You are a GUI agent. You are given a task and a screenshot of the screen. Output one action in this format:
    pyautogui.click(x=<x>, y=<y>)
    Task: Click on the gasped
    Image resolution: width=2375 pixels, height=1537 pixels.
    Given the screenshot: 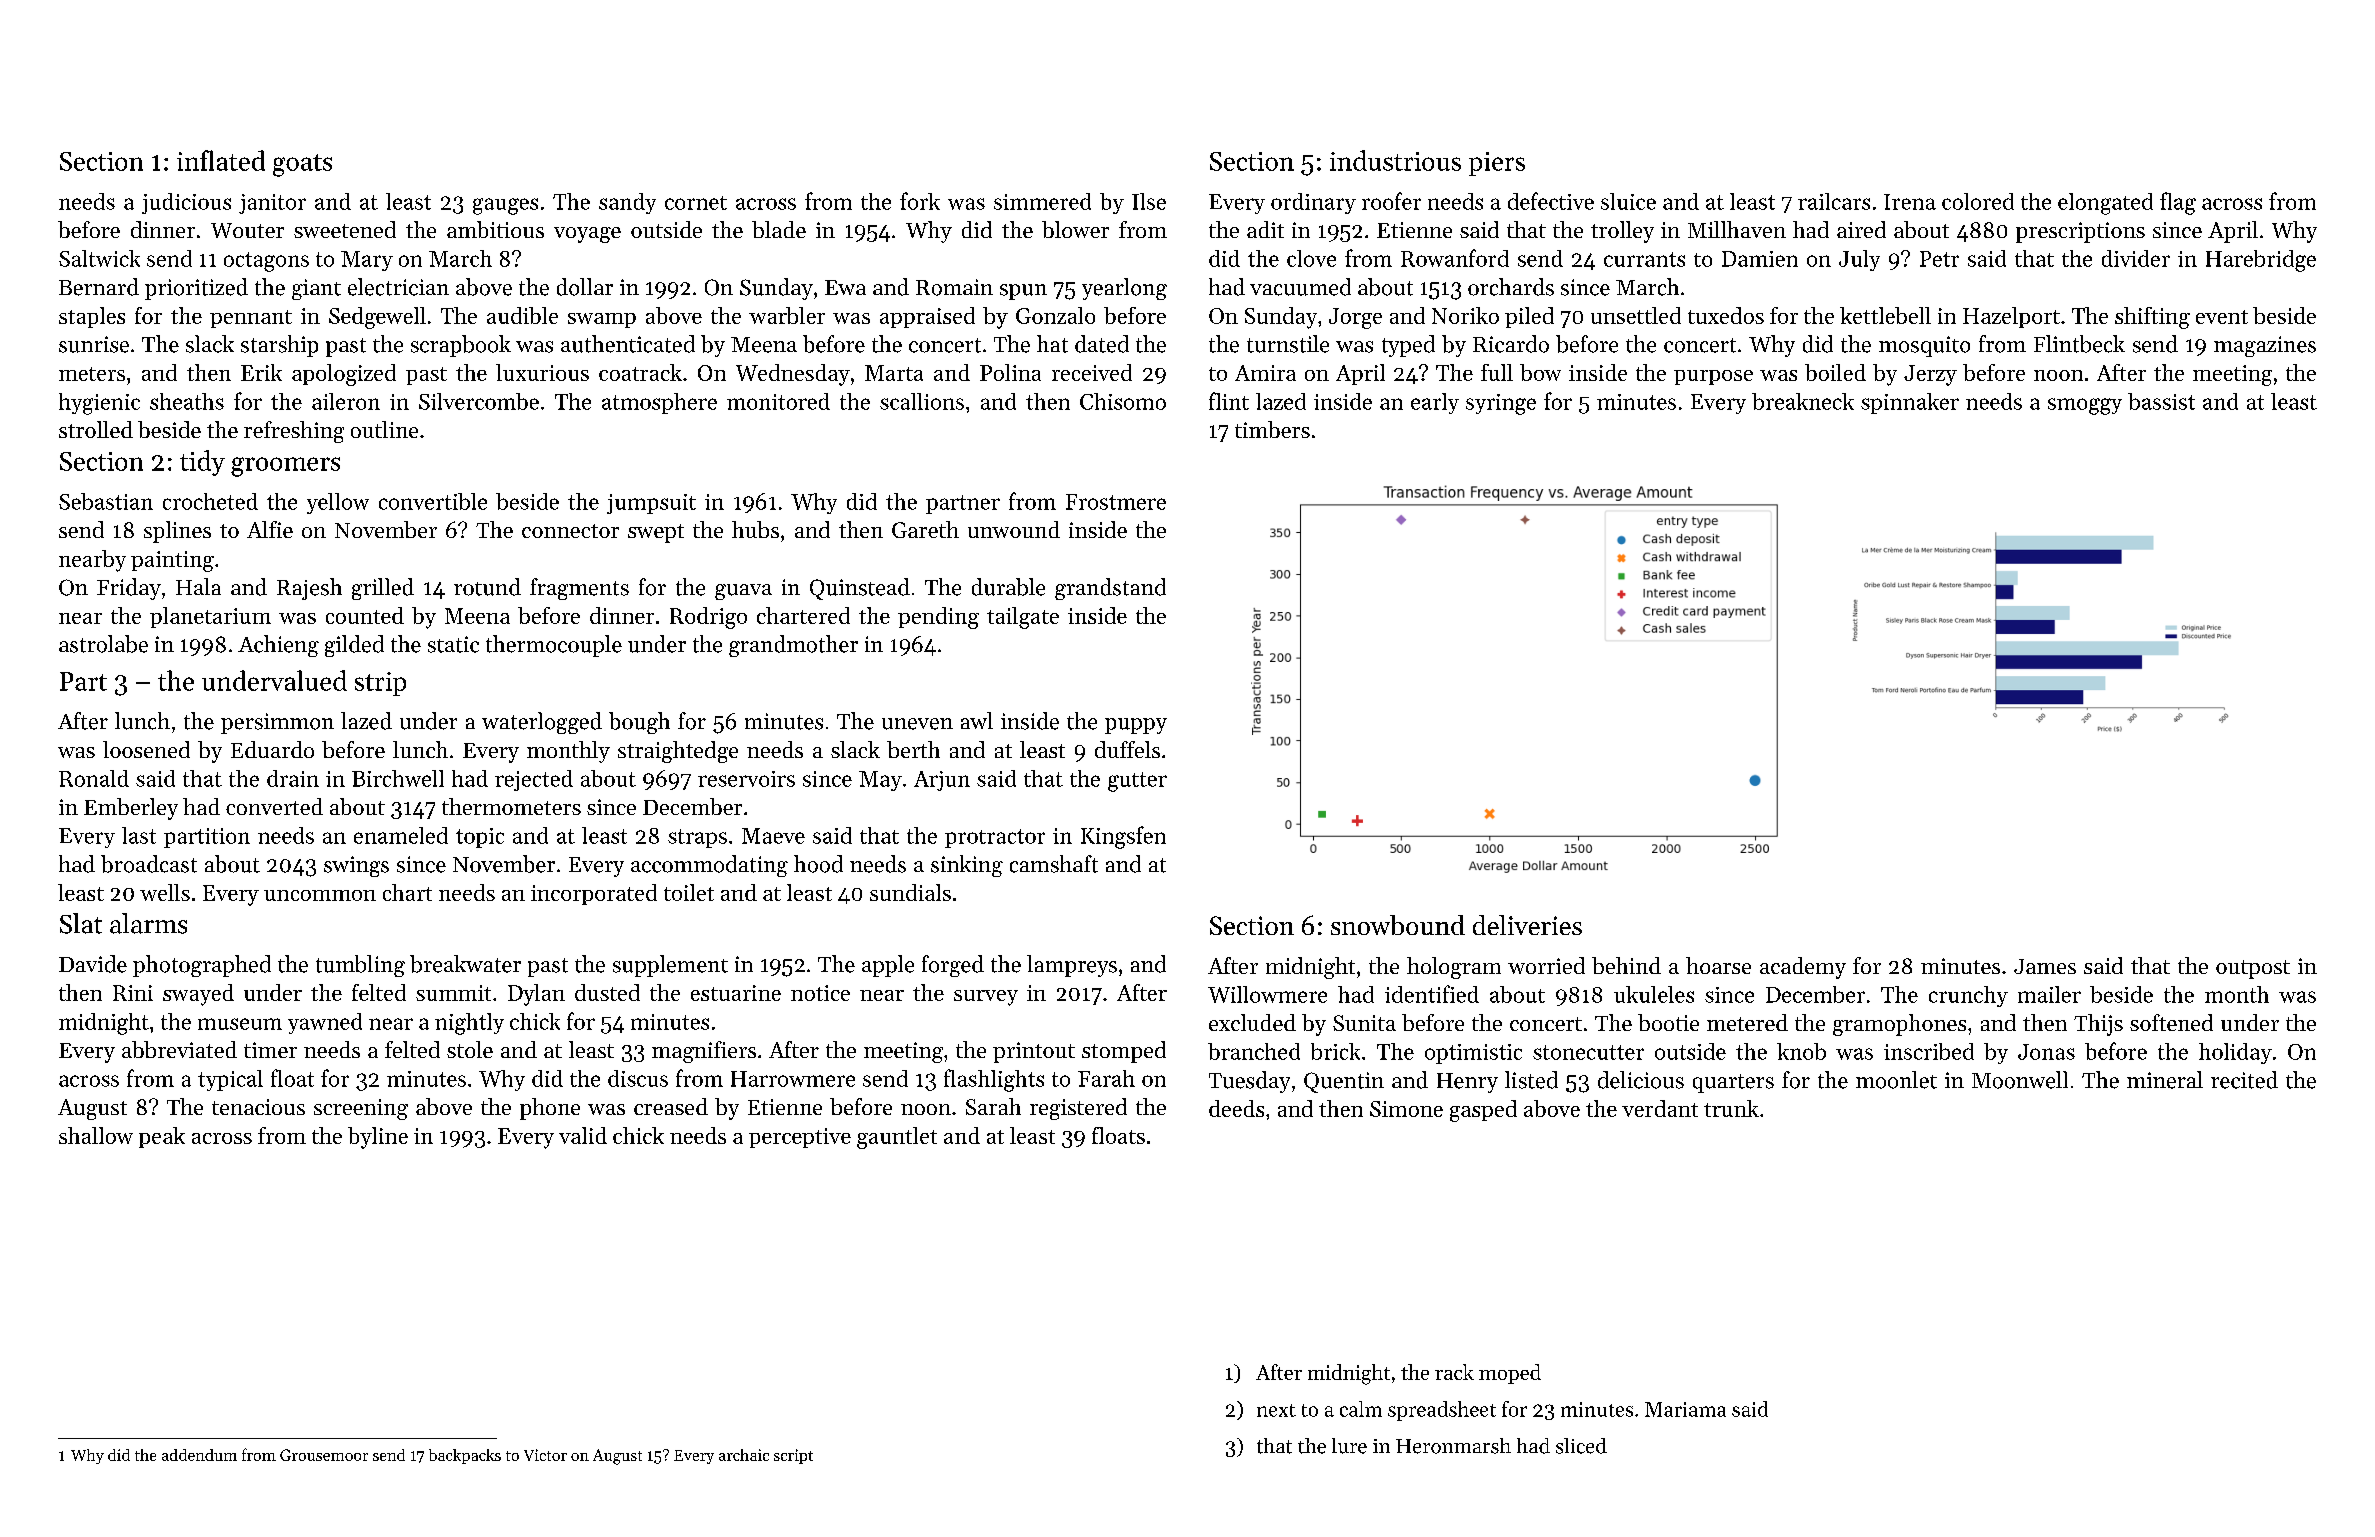 What is the action you would take?
    pyautogui.click(x=1483, y=1111)
